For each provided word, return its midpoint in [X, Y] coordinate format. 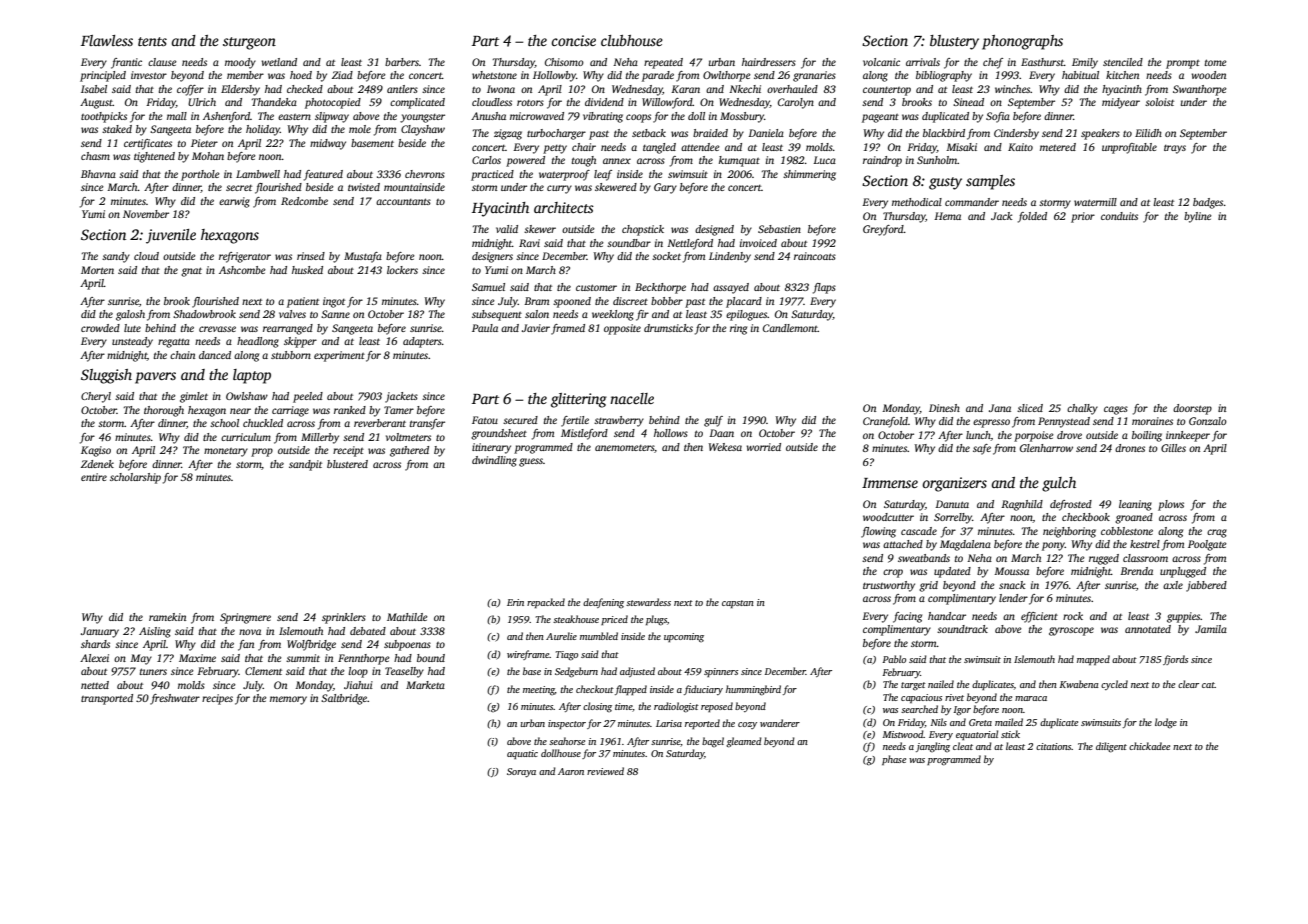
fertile [575, 421]
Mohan [208, 156]
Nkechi [745, 89]
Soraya [521, 772]
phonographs [1022, 42]
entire [94, 477]
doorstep [1192, 409]
